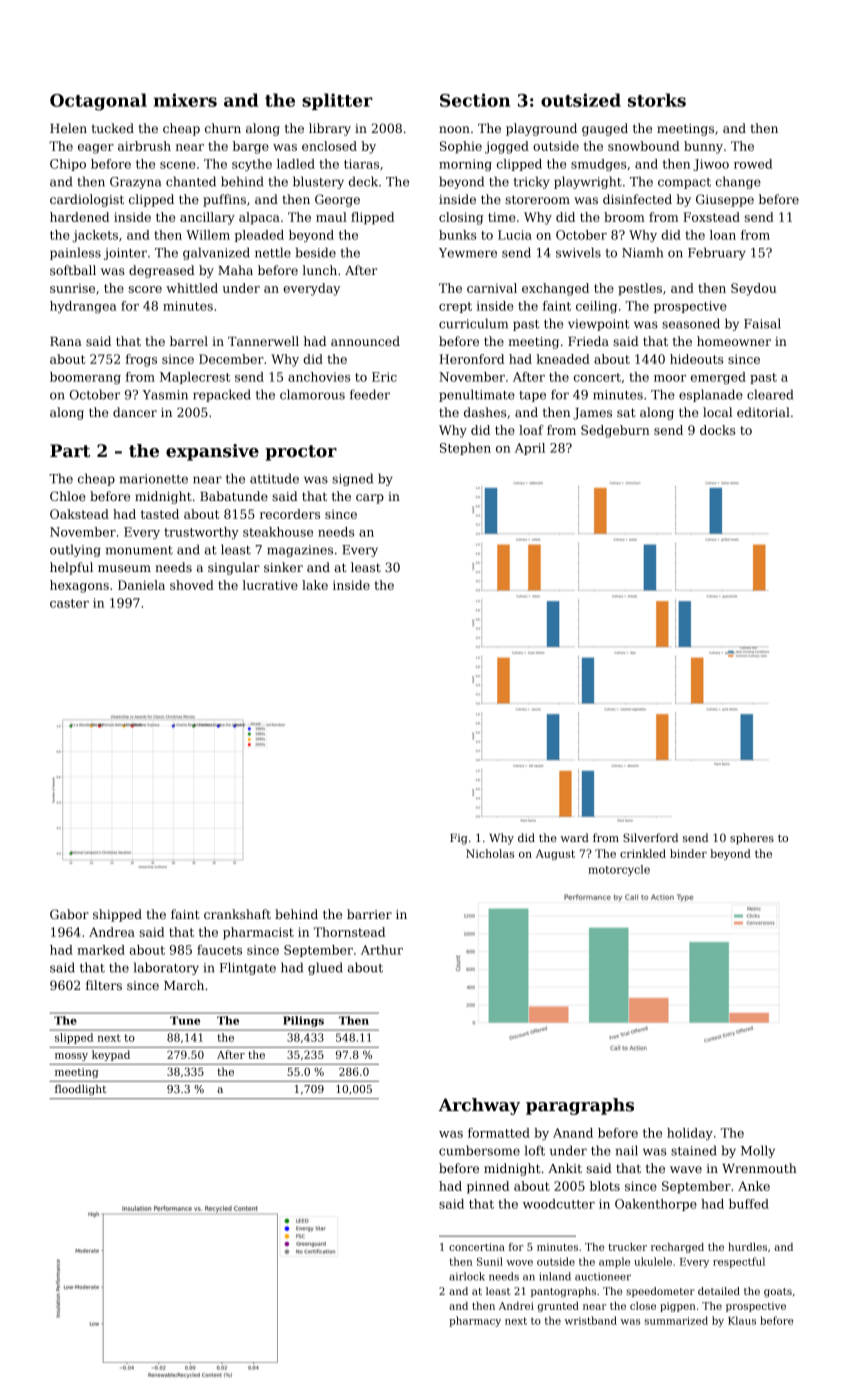  I want to click on airlock, so click(467, 1276).
